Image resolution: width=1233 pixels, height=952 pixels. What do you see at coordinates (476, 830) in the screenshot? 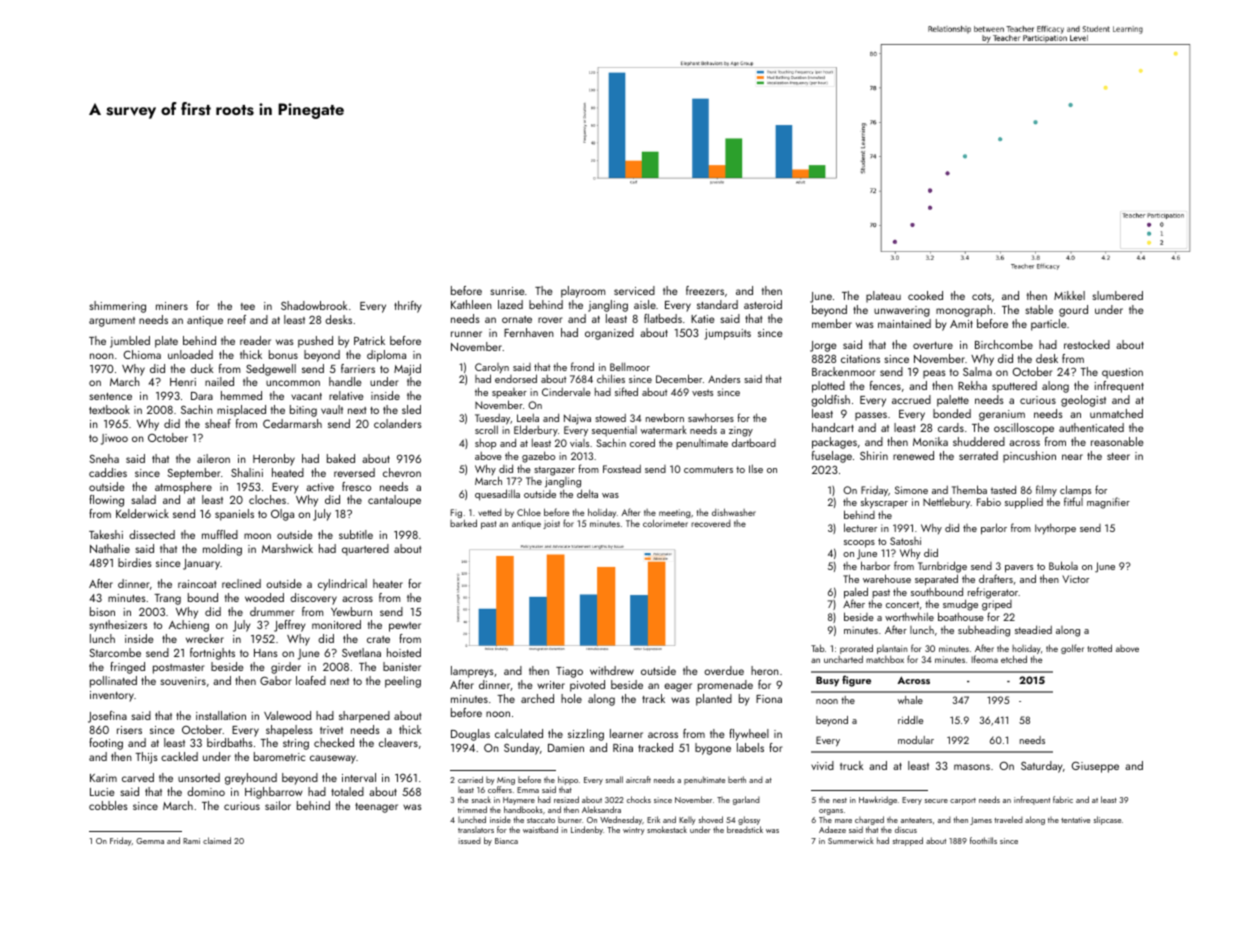
I see `translators` at bounding box center [476, 830].
